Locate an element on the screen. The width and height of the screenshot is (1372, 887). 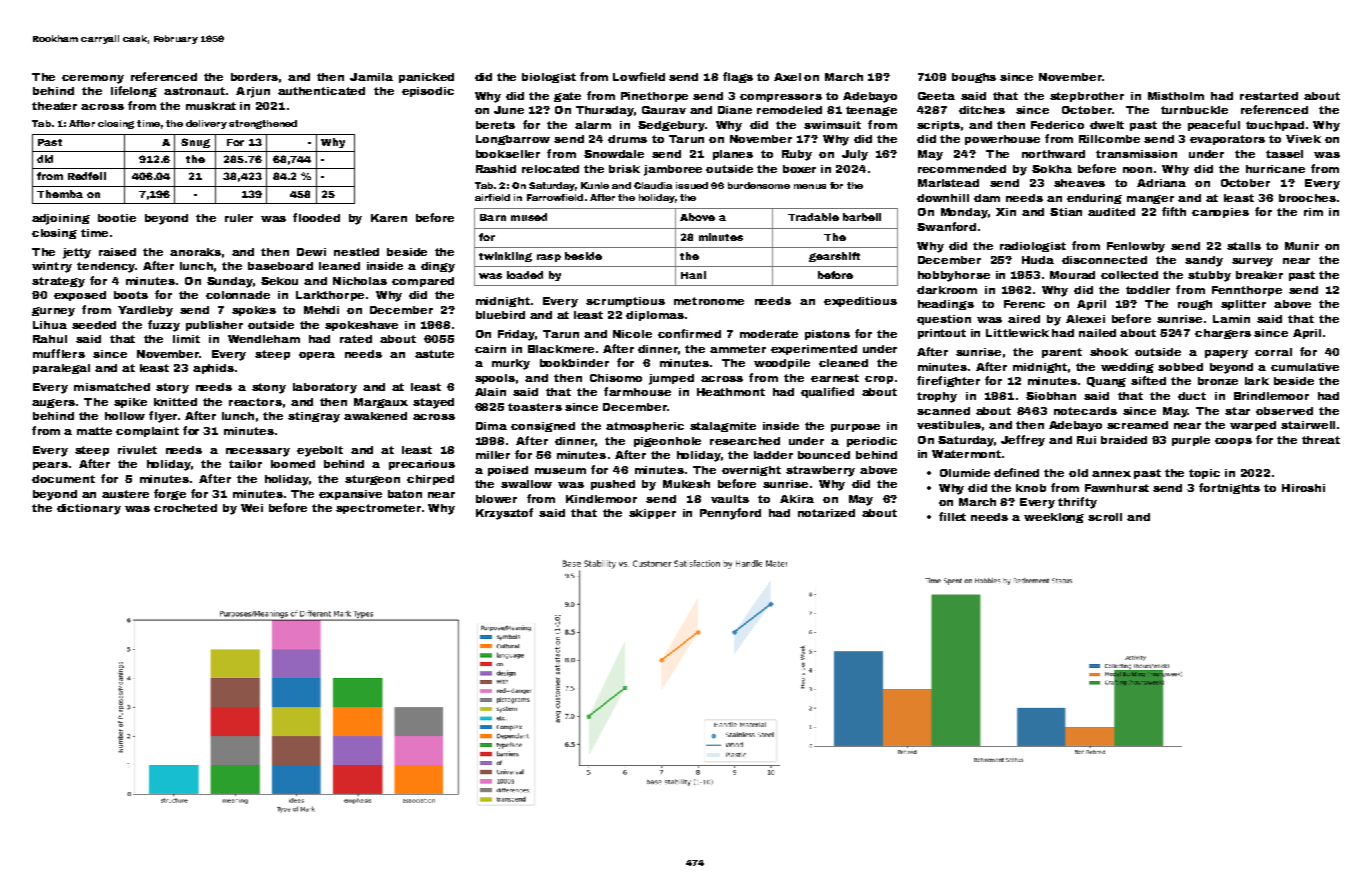
flyer is located at coordinates (163, 417).
